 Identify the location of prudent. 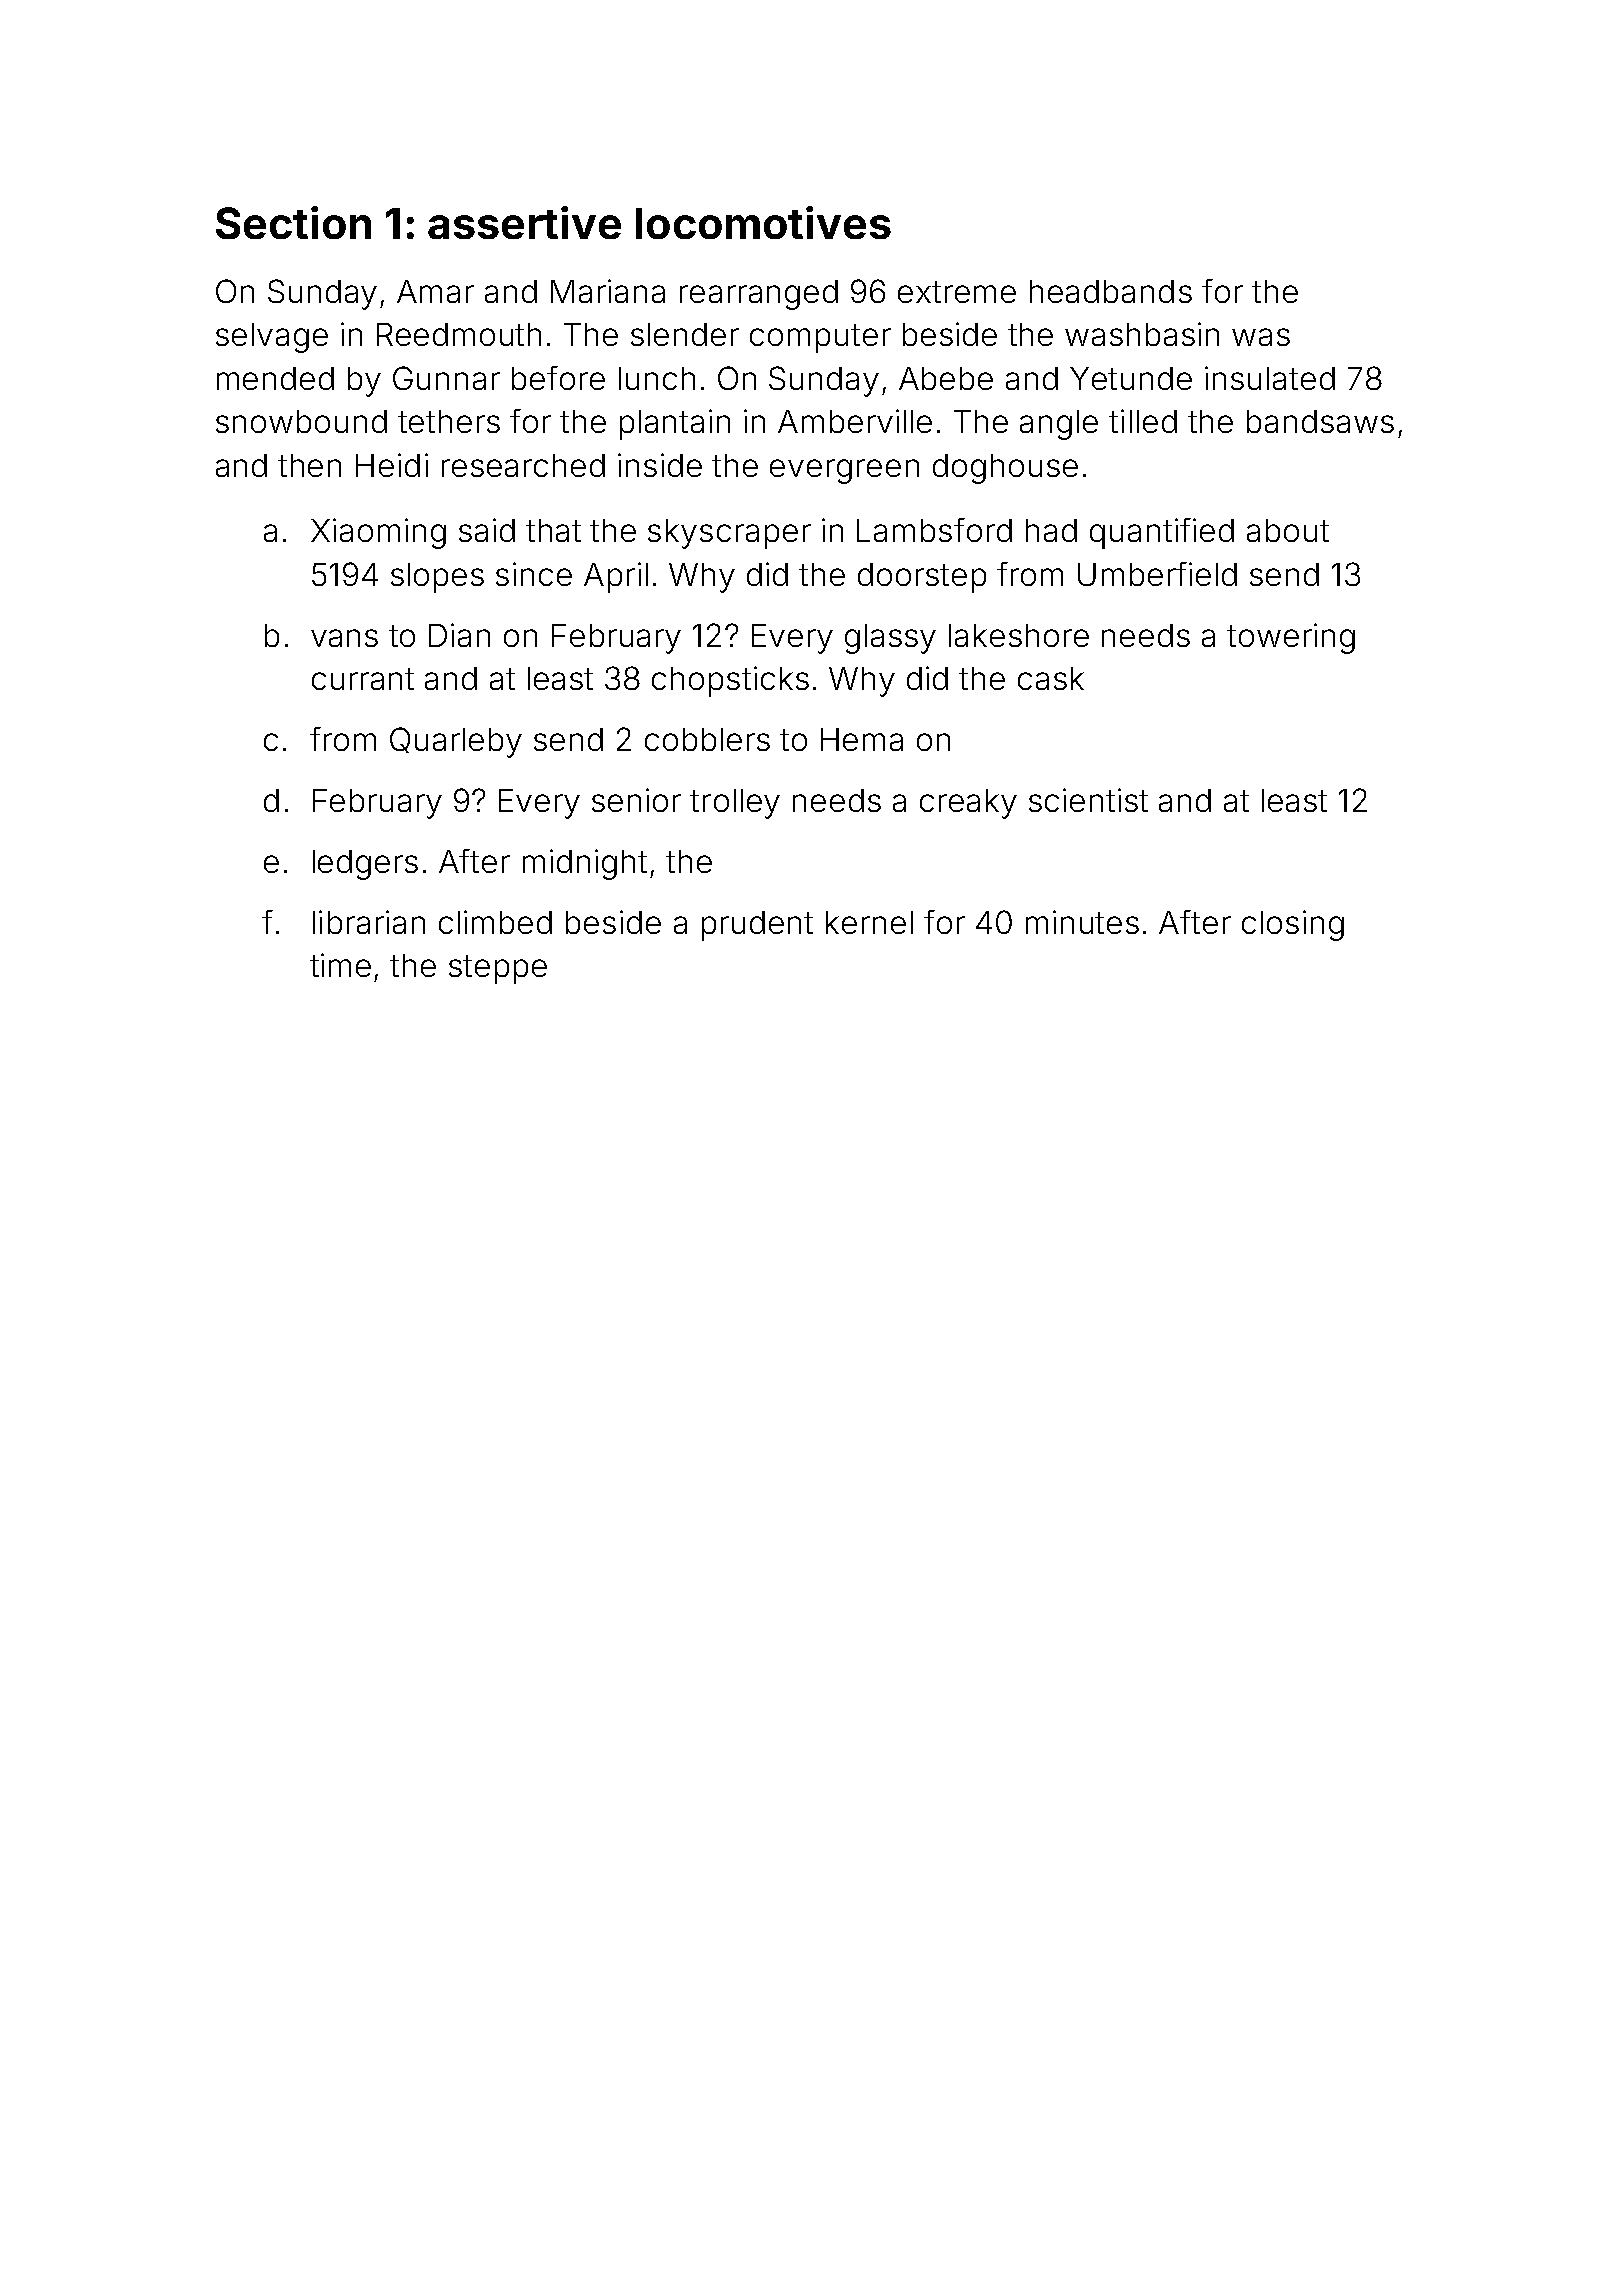
(757, 926).
